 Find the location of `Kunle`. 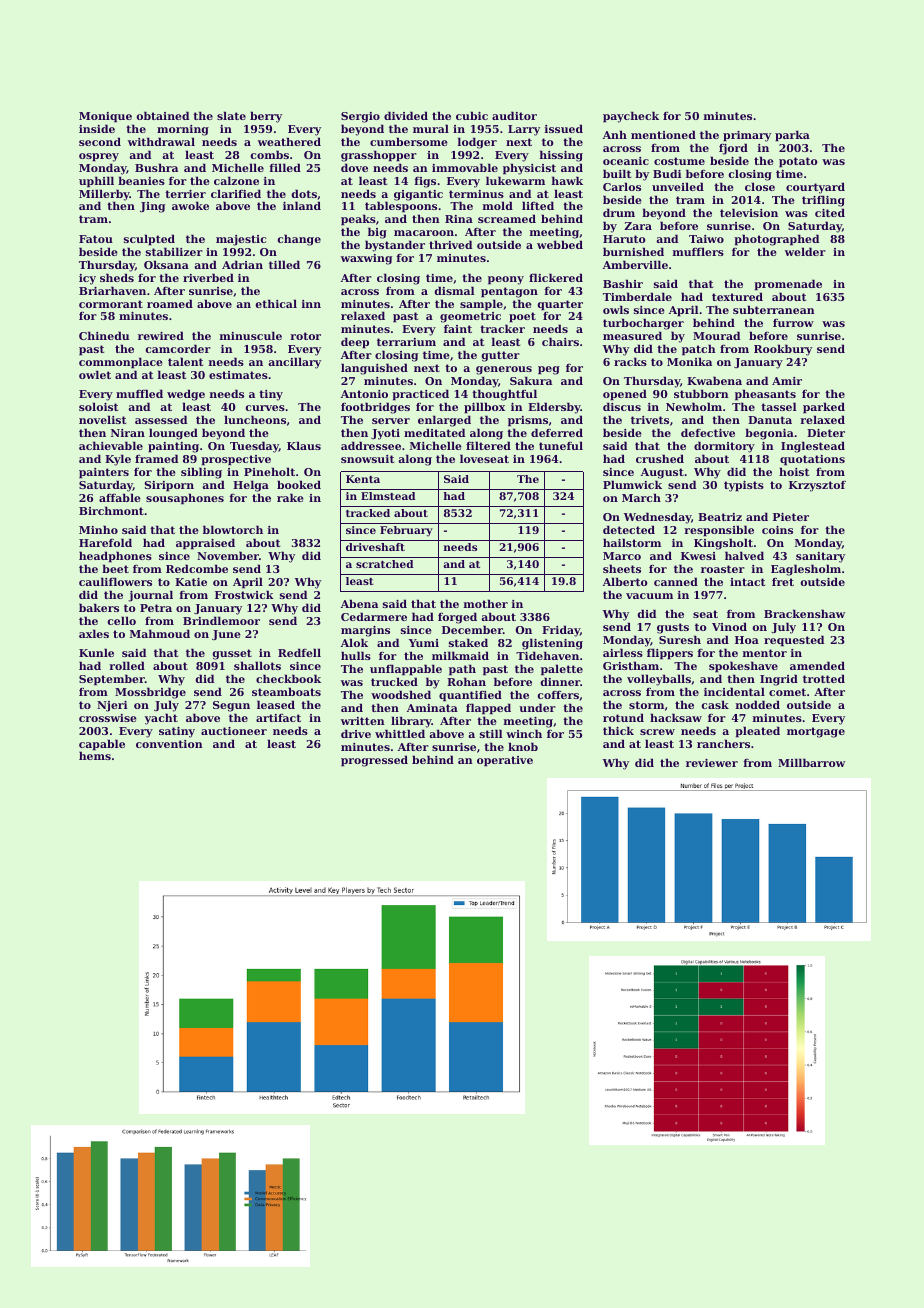

Kunle is located at coordinates (96, 652).
